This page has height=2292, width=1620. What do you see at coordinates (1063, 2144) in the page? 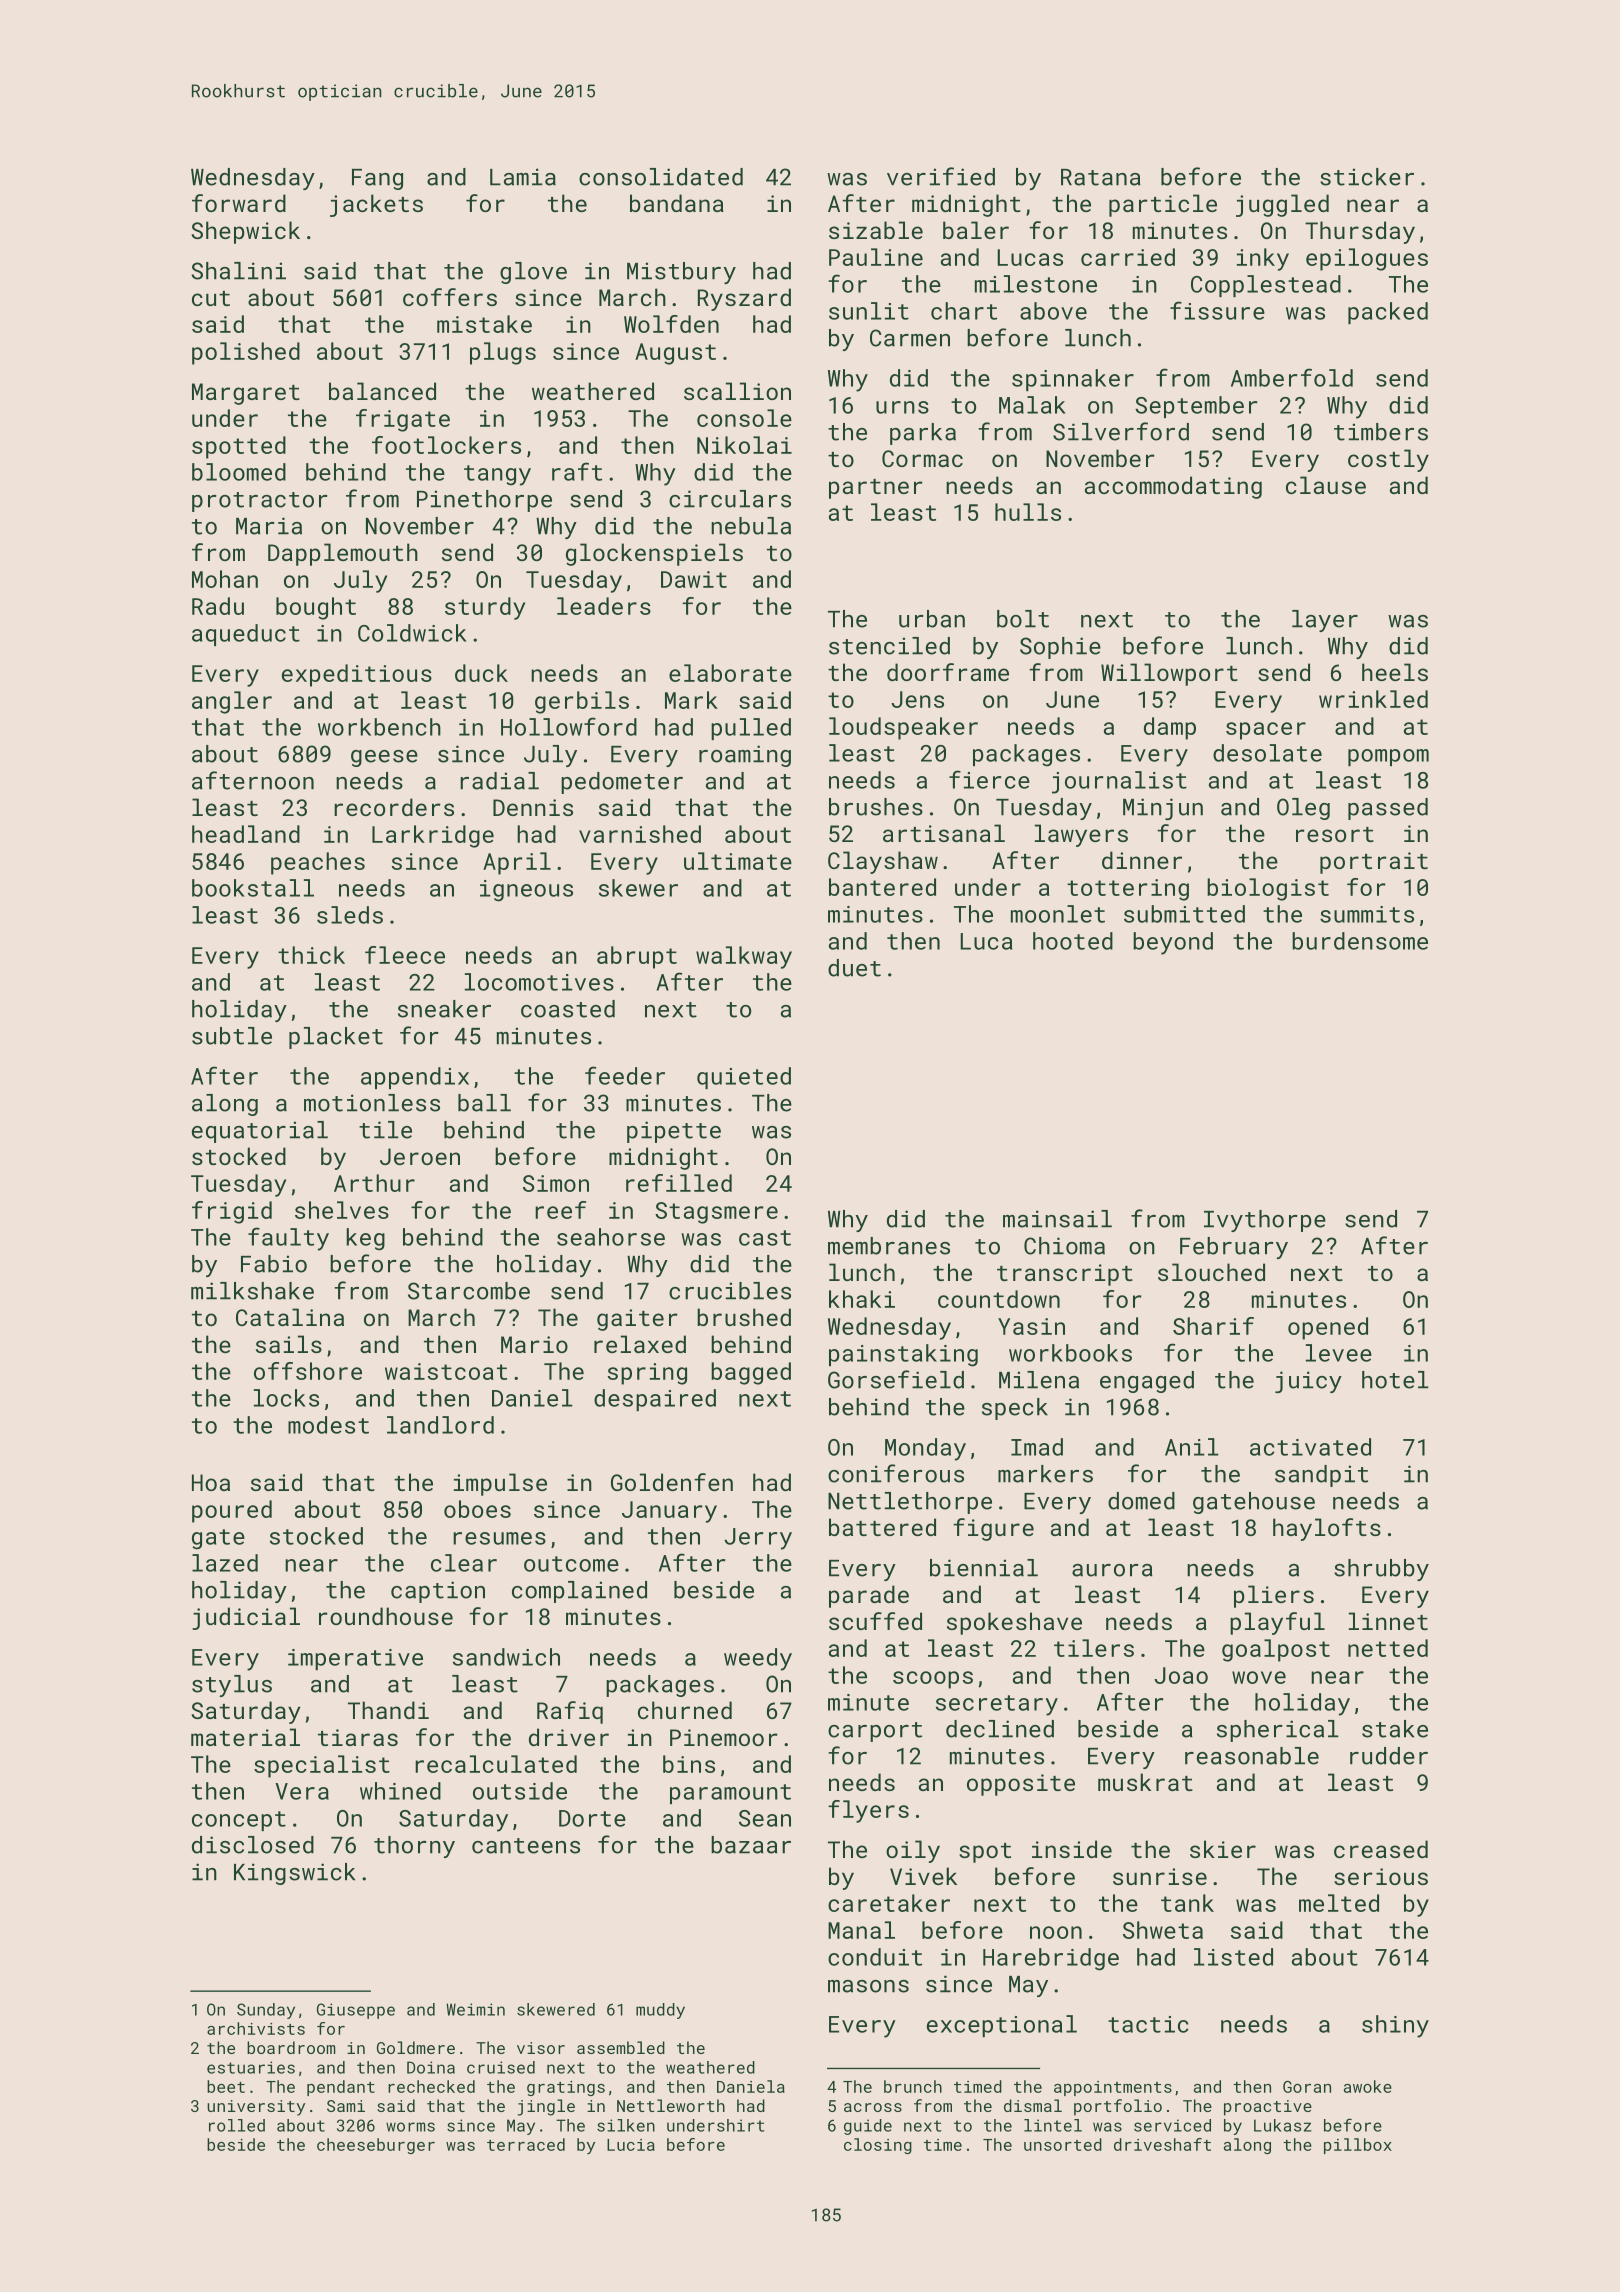
I see `unsorted` at bounding box center [1063, 2144].
